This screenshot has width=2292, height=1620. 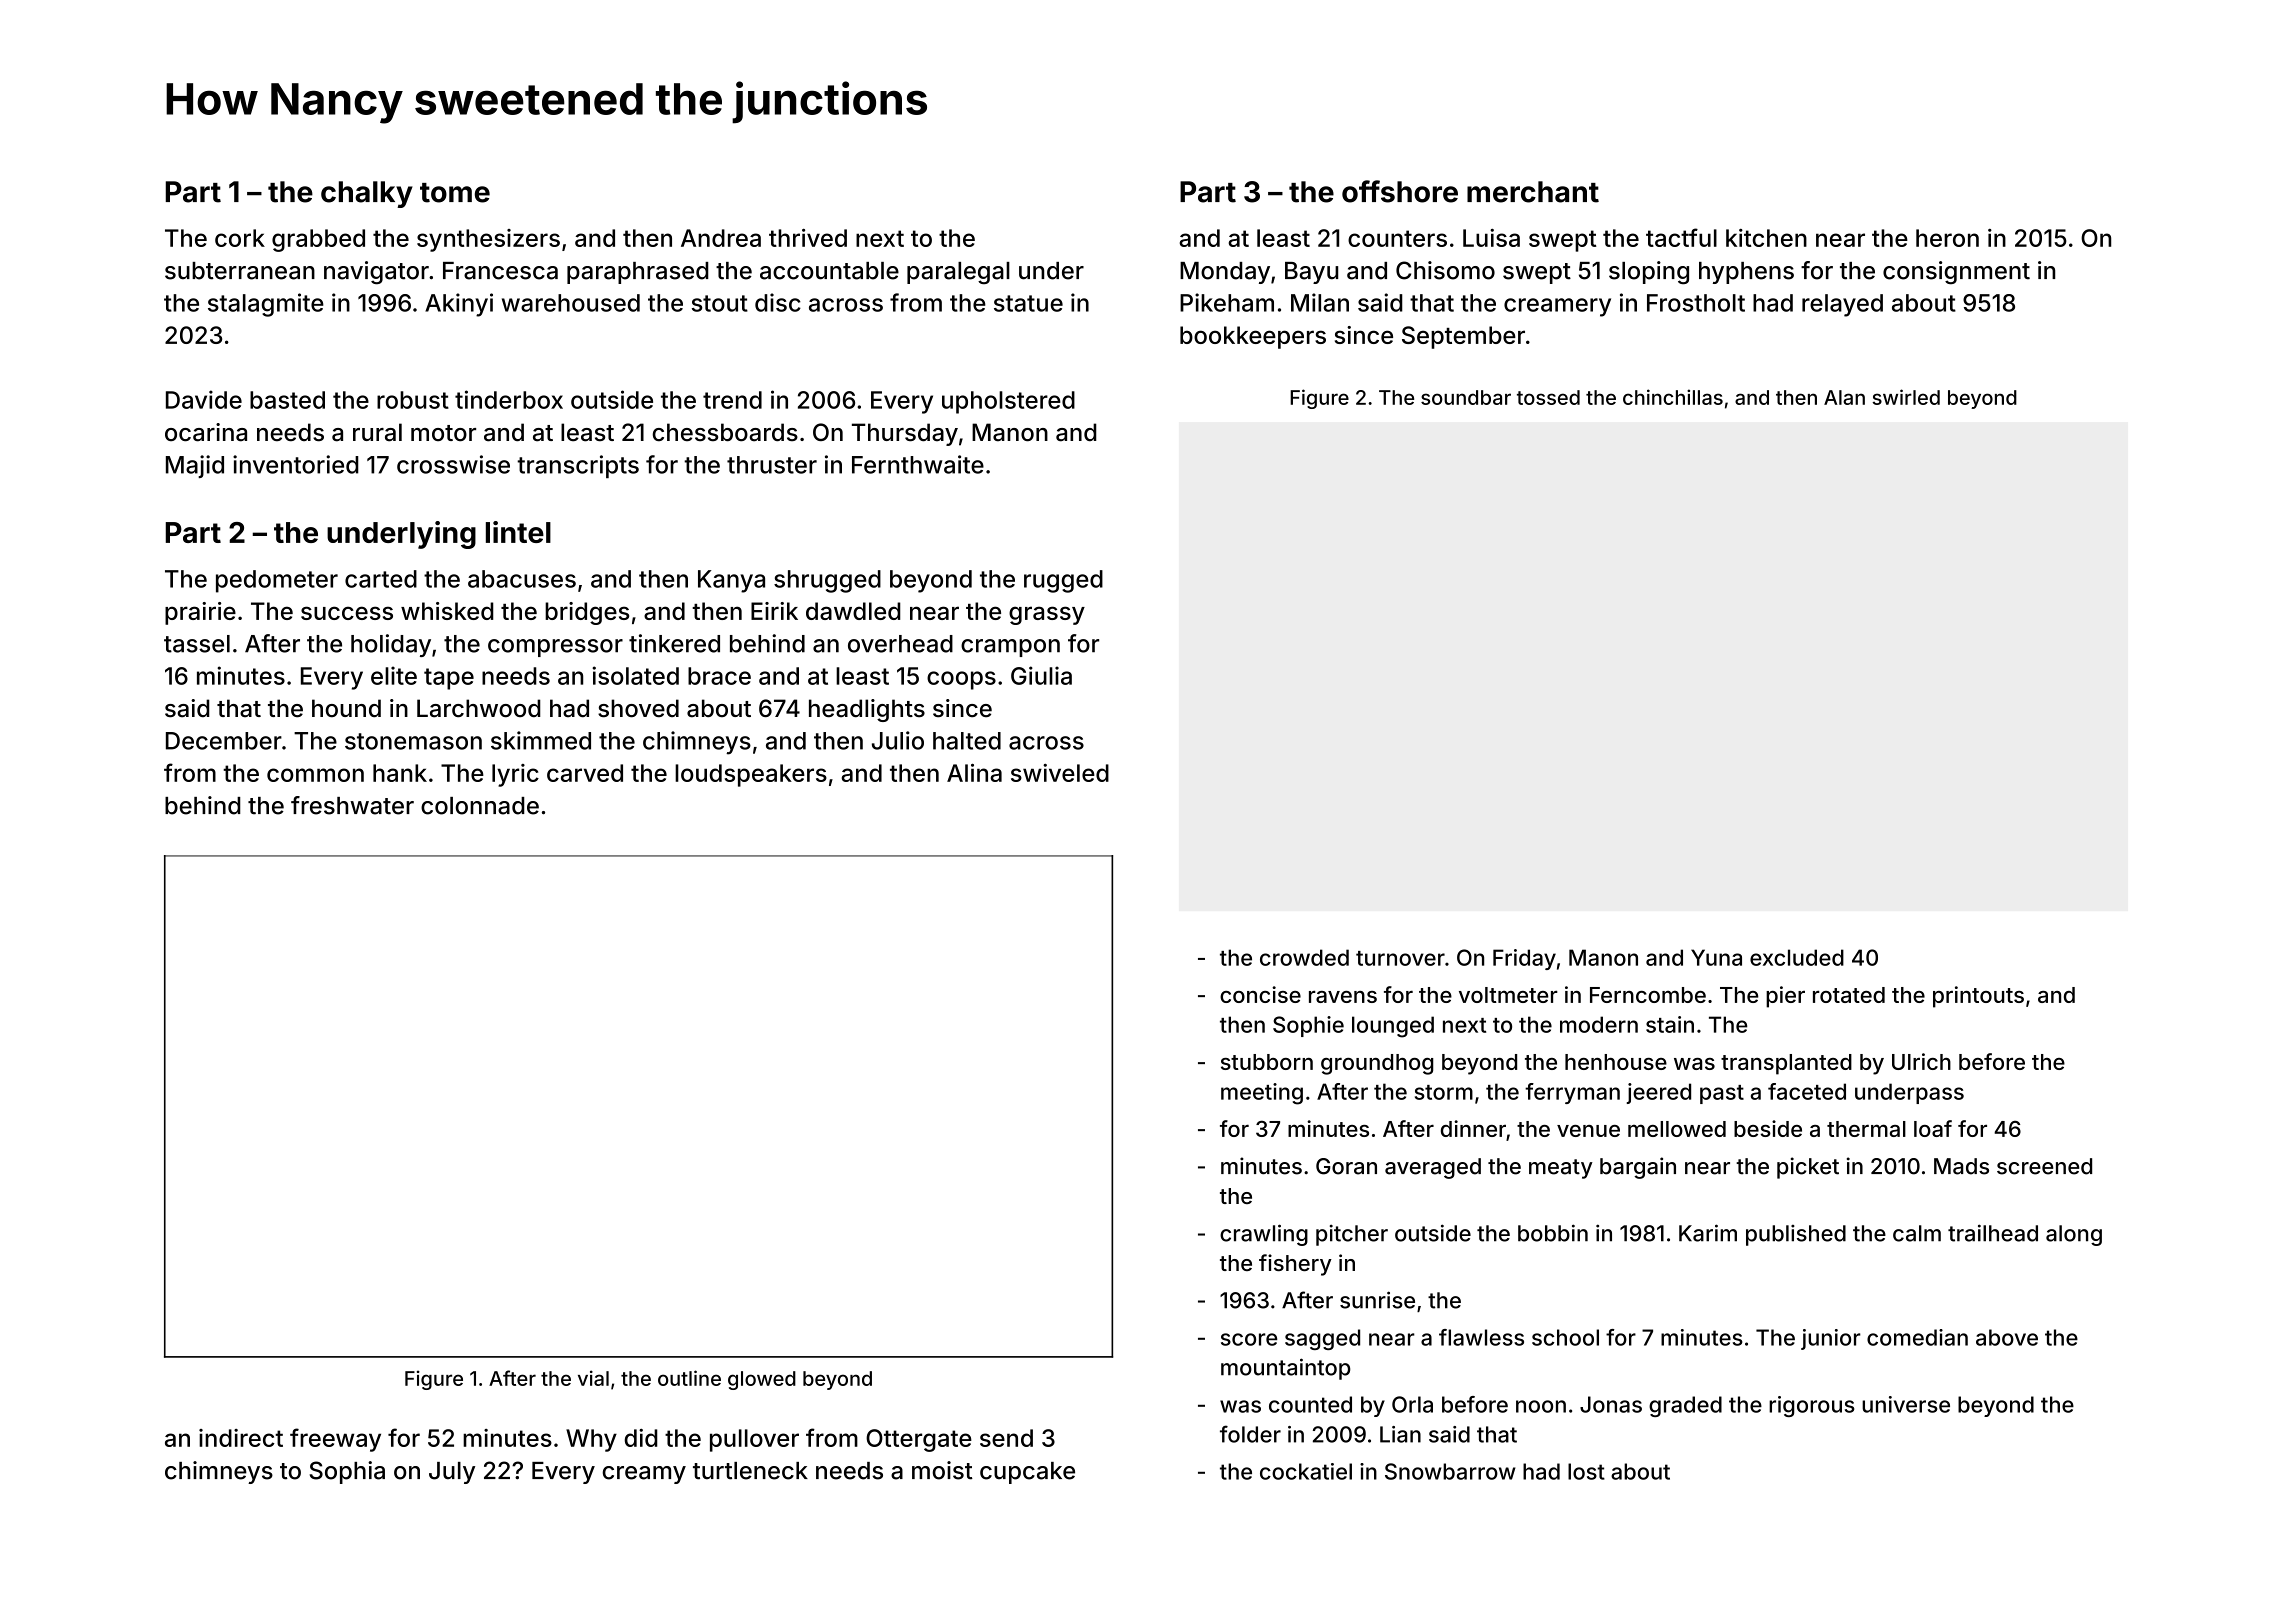 What do you see at coordinates (241, 1438) in the screenshot?
I see `indirect` at bounding box center [241, 1438].
